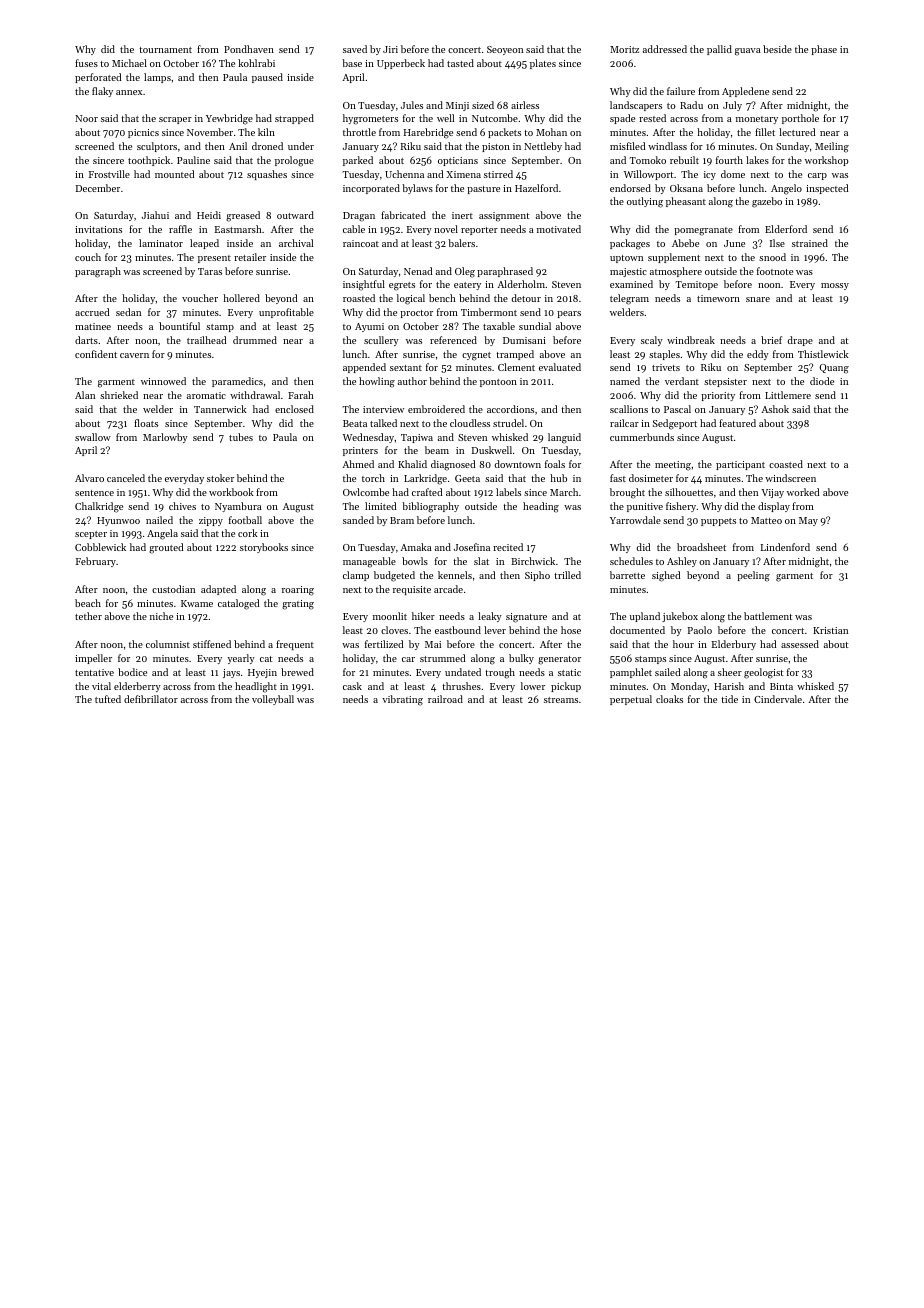  What do you see at coordinates (86, 63) in the screenshot?
I see `fuses` at bounding box center [86, 63].
